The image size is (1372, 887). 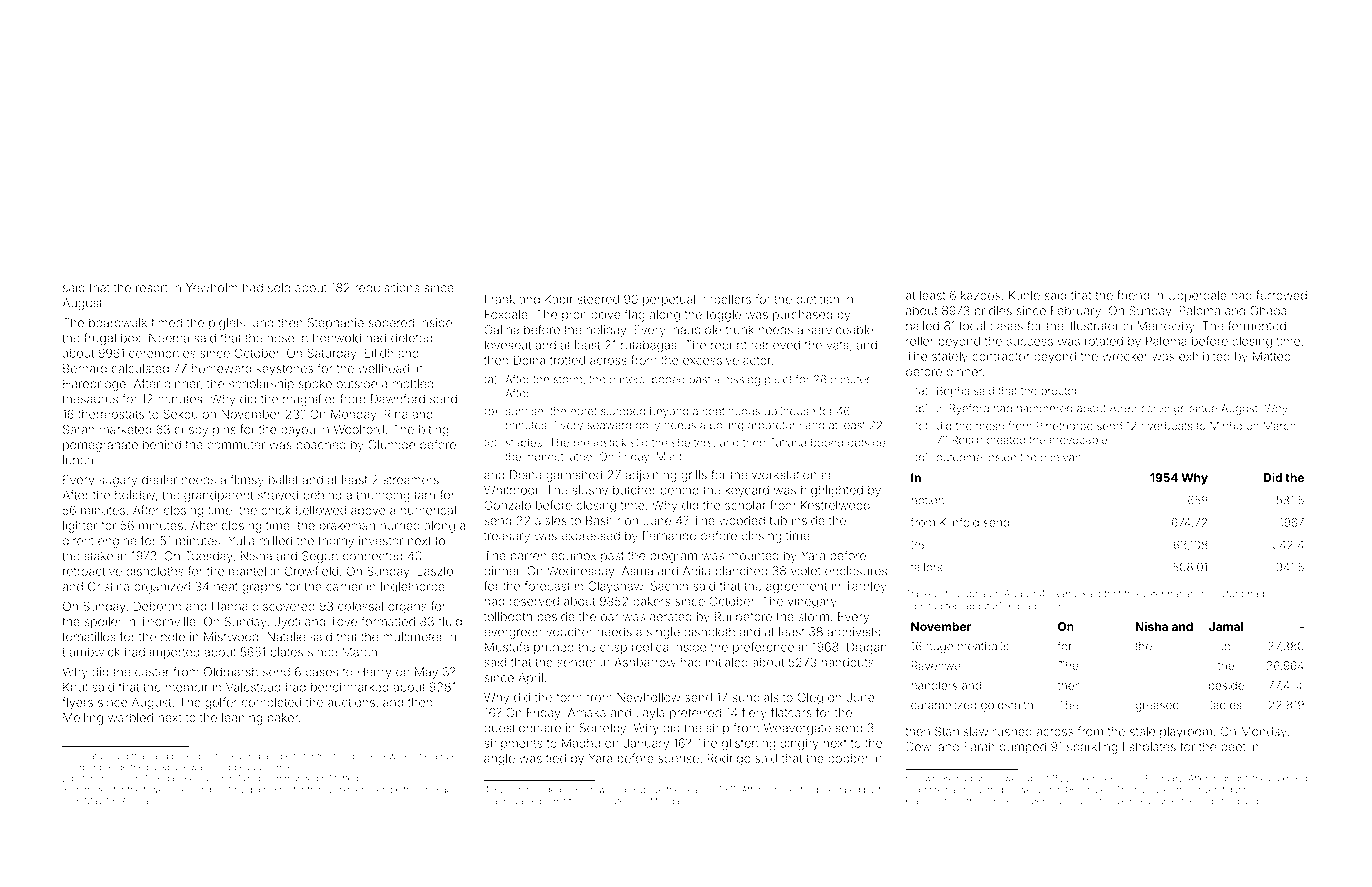 What do you see at coordinates (731, 411) in the page?
I see `continuous` at bounding box center [731, 411].
